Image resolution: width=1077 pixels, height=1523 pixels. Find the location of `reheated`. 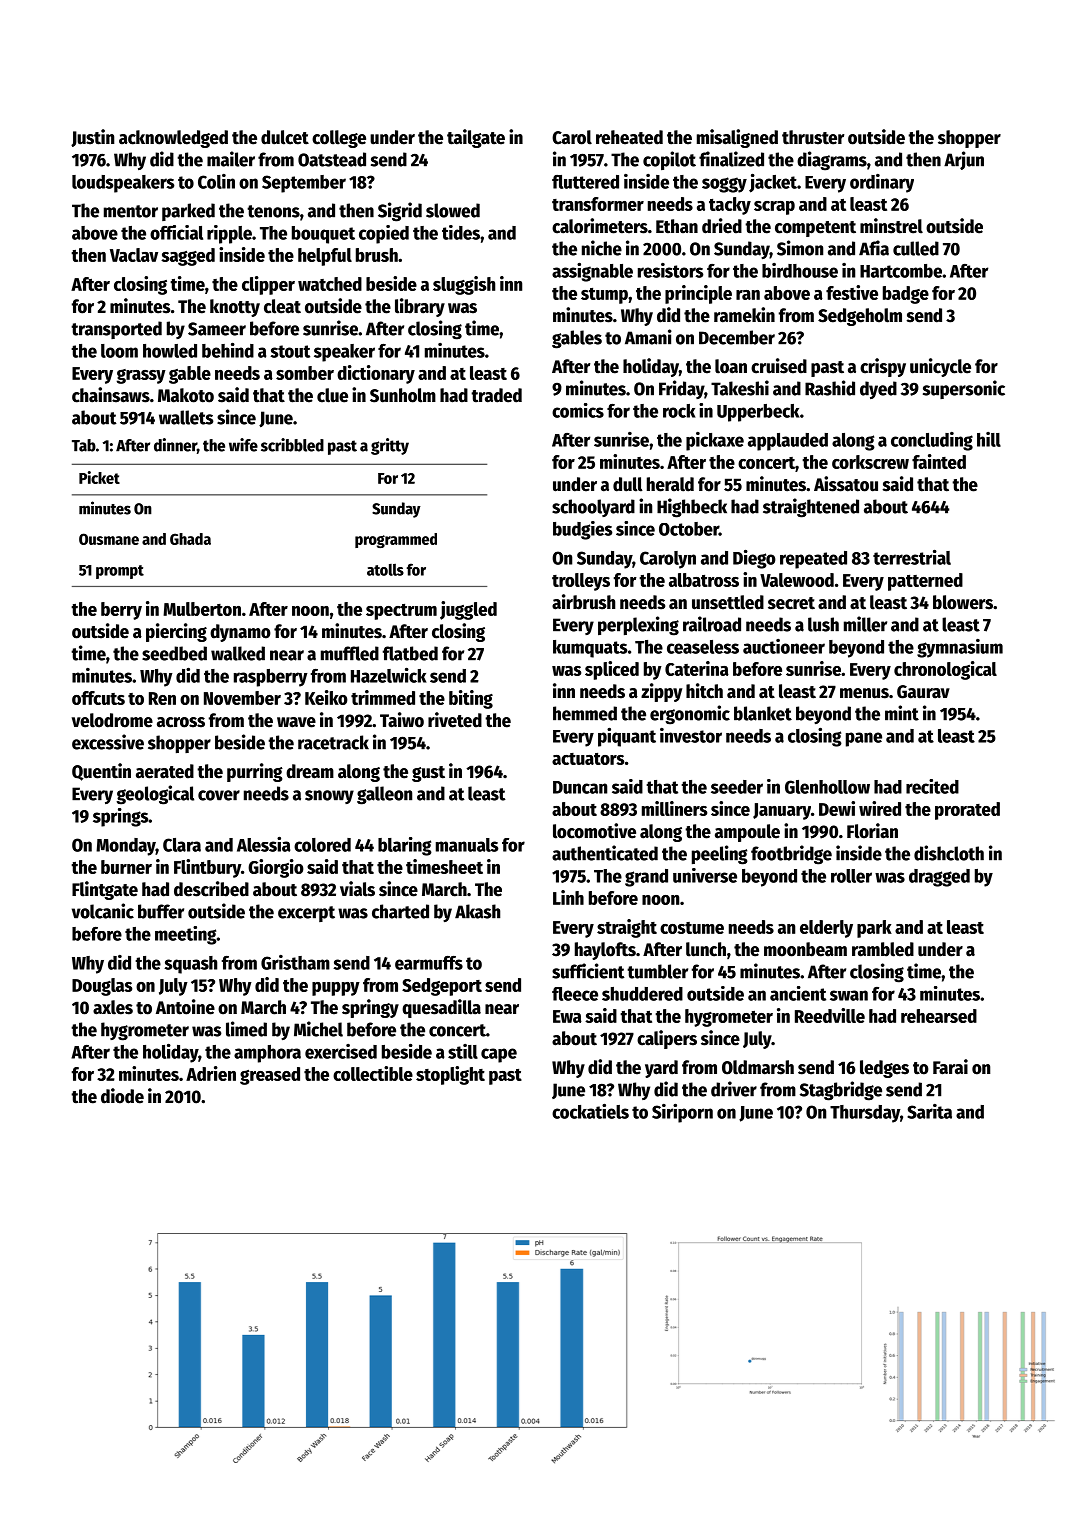

reheated is located at coordinates (629, 137).
